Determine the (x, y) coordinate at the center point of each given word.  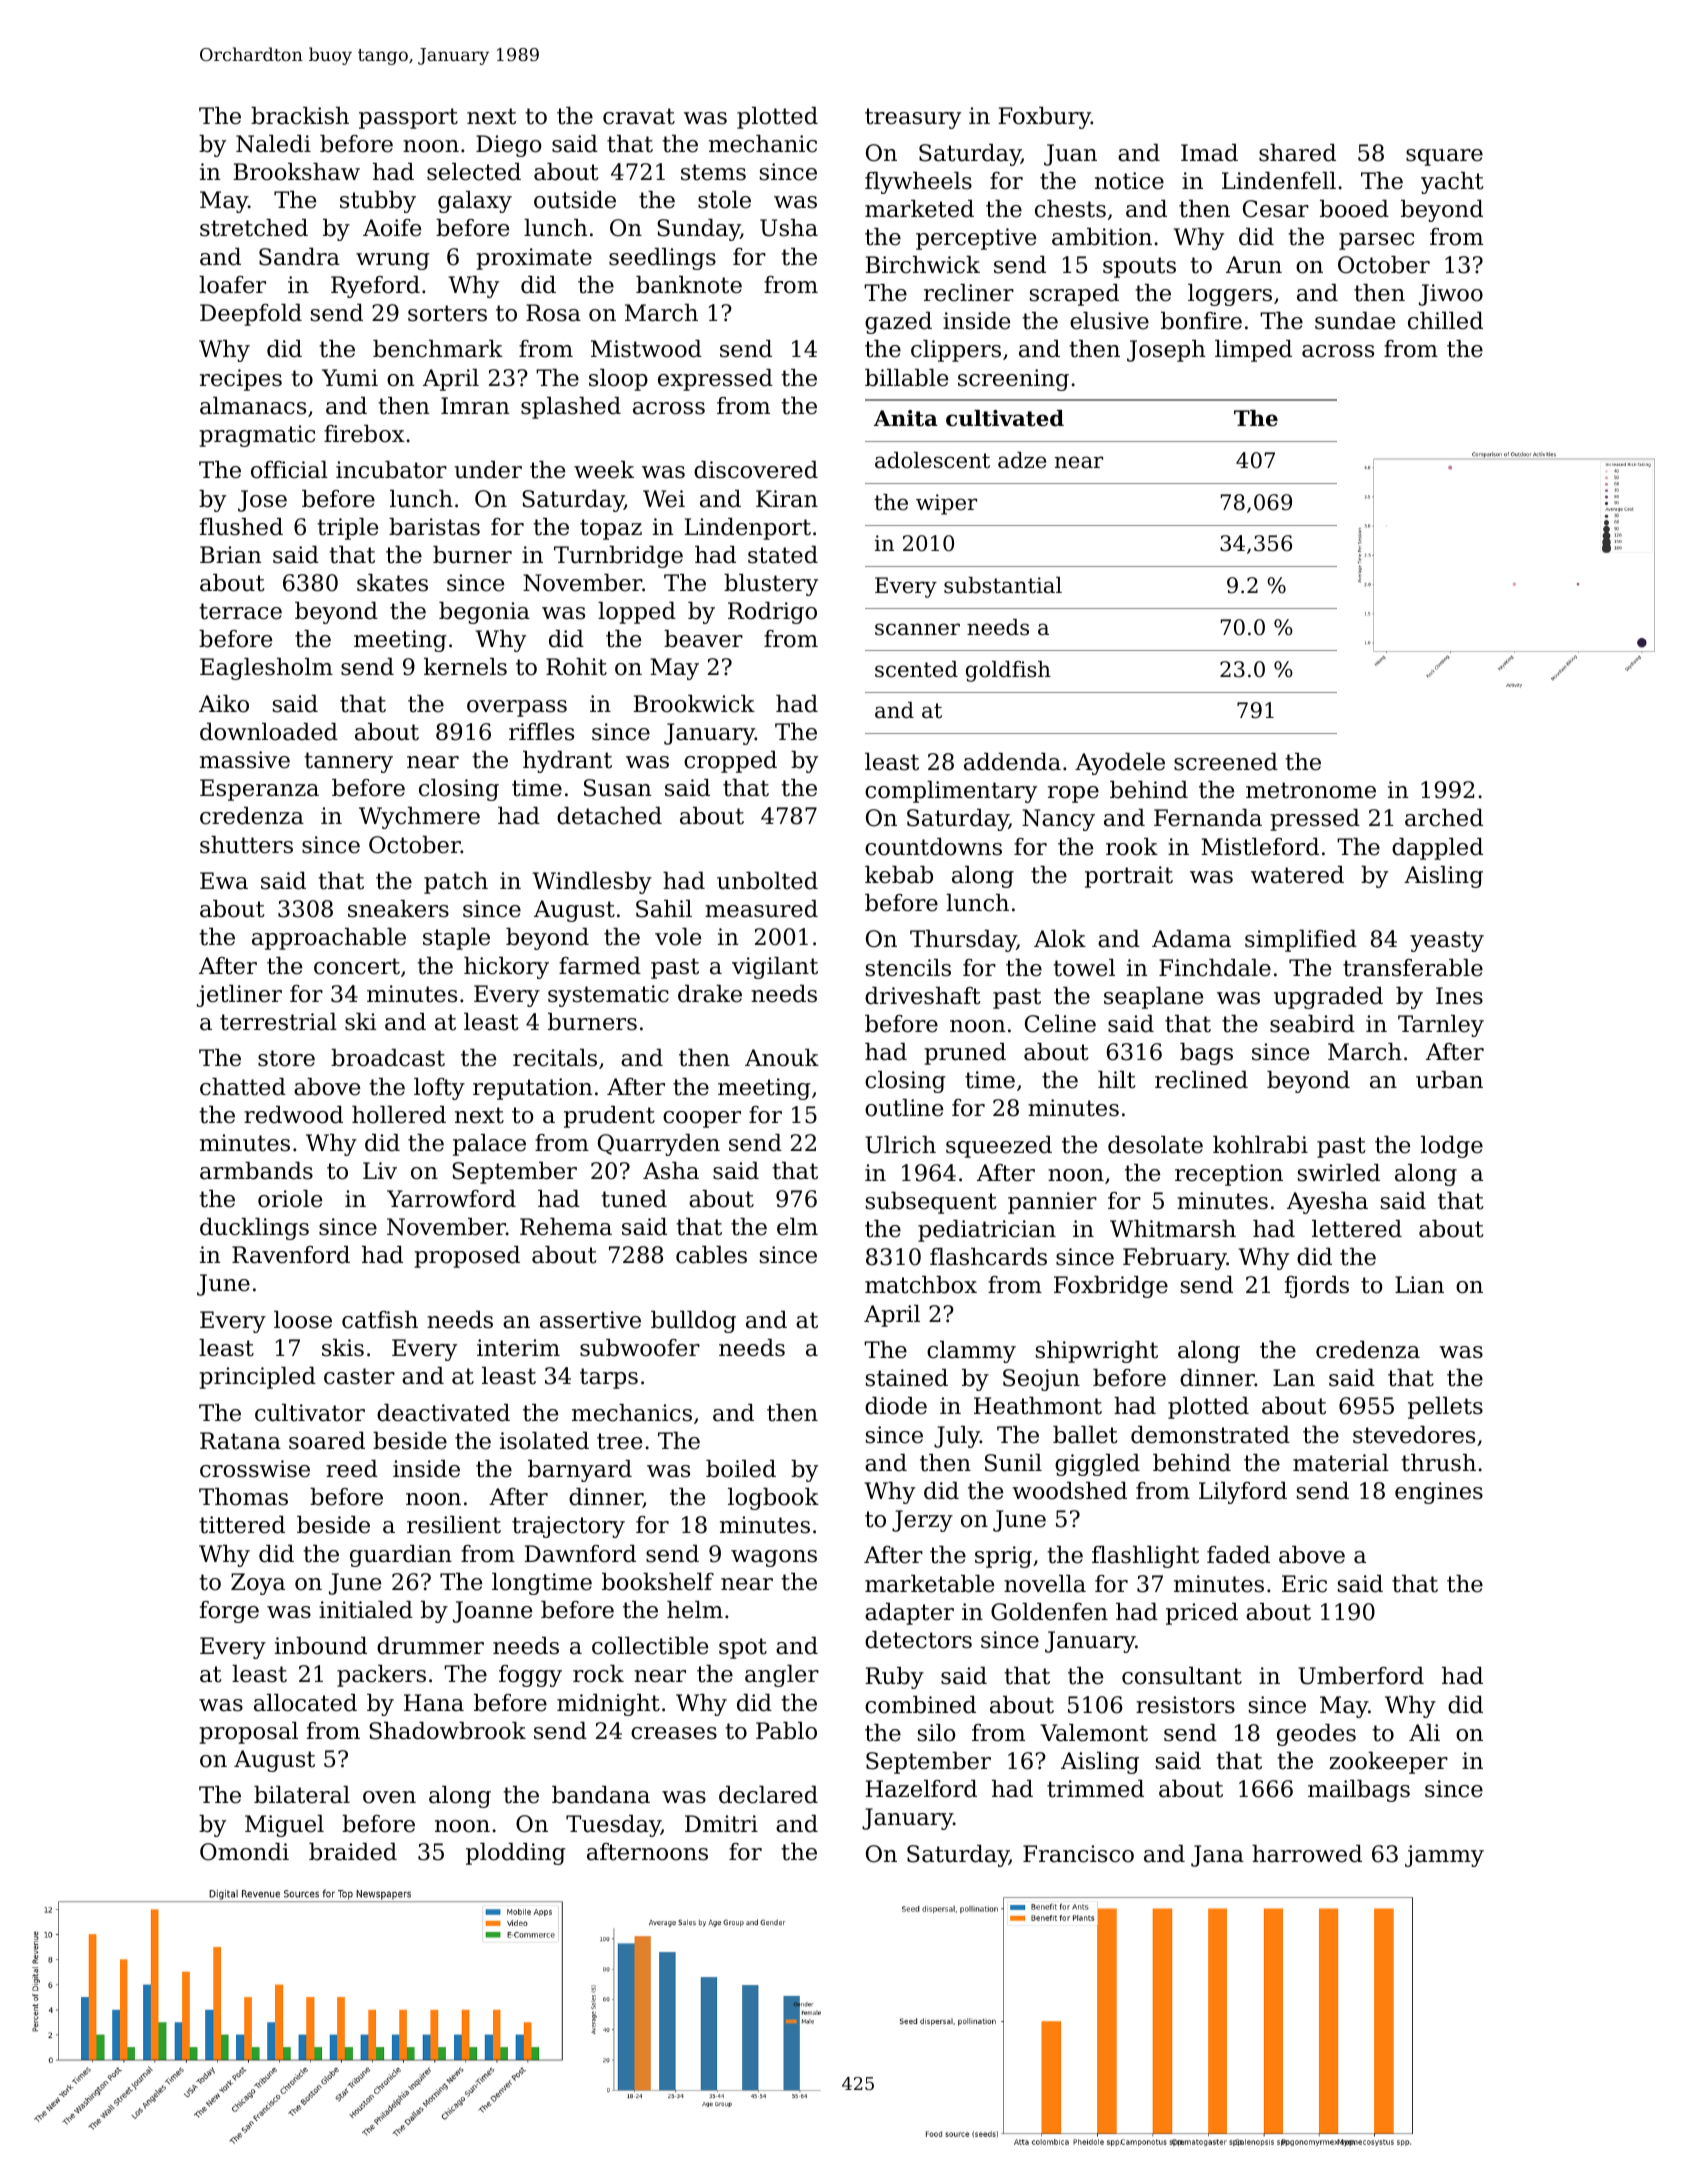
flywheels (918, 183)
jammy (1444, 1856)
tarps (609, 1378)
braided (353, 1852)
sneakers (398, 909)
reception (1229, 1175)
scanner (917, 629)
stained (907, 1378)
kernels (465, 667)
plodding (516, 1854)
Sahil (664, 909)
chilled (1445, 321)
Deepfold (251, 315)
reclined (1201, 1080)
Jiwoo (1451, 295)
